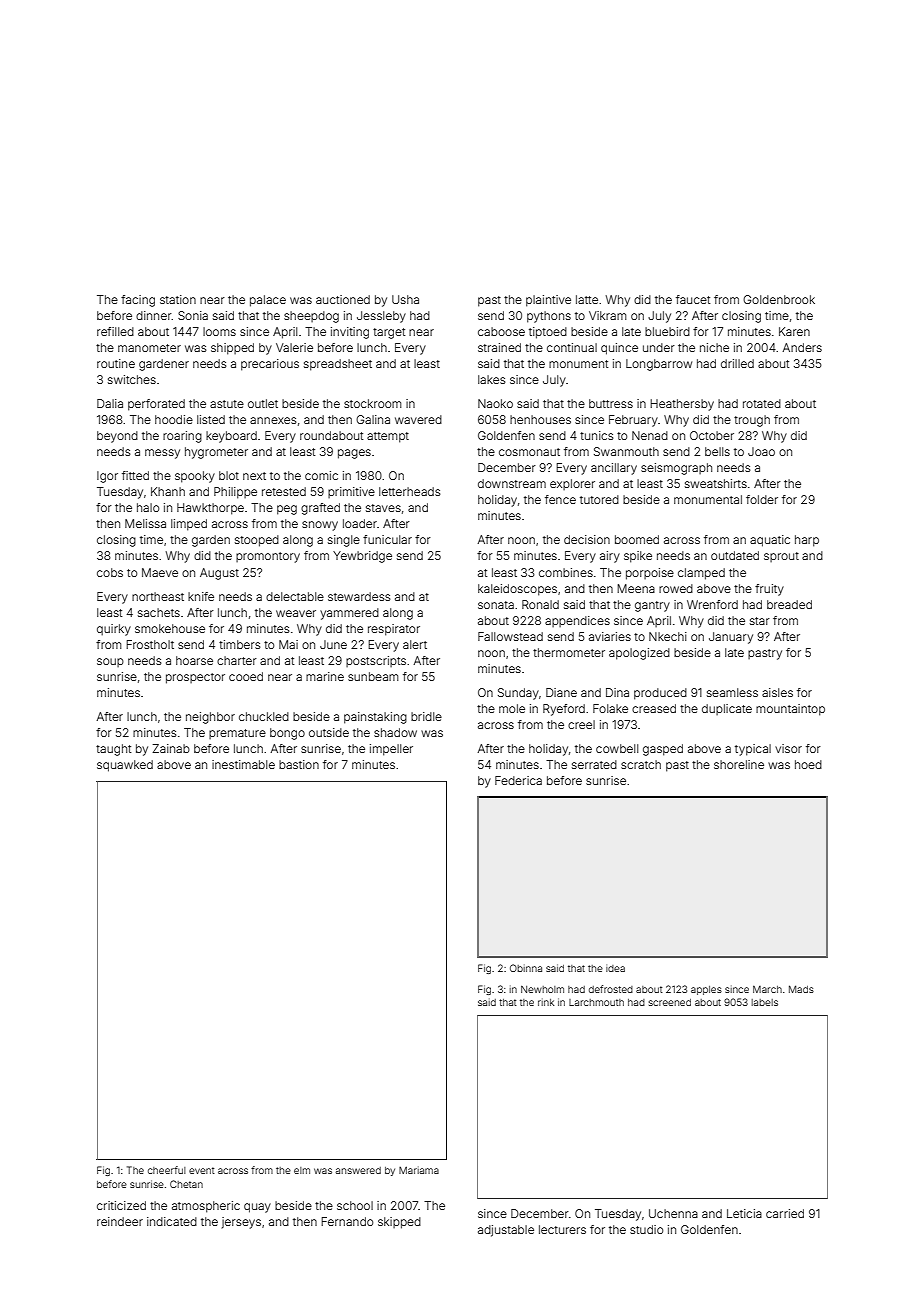  I want to click on cheerful, so click(167, 1170).
